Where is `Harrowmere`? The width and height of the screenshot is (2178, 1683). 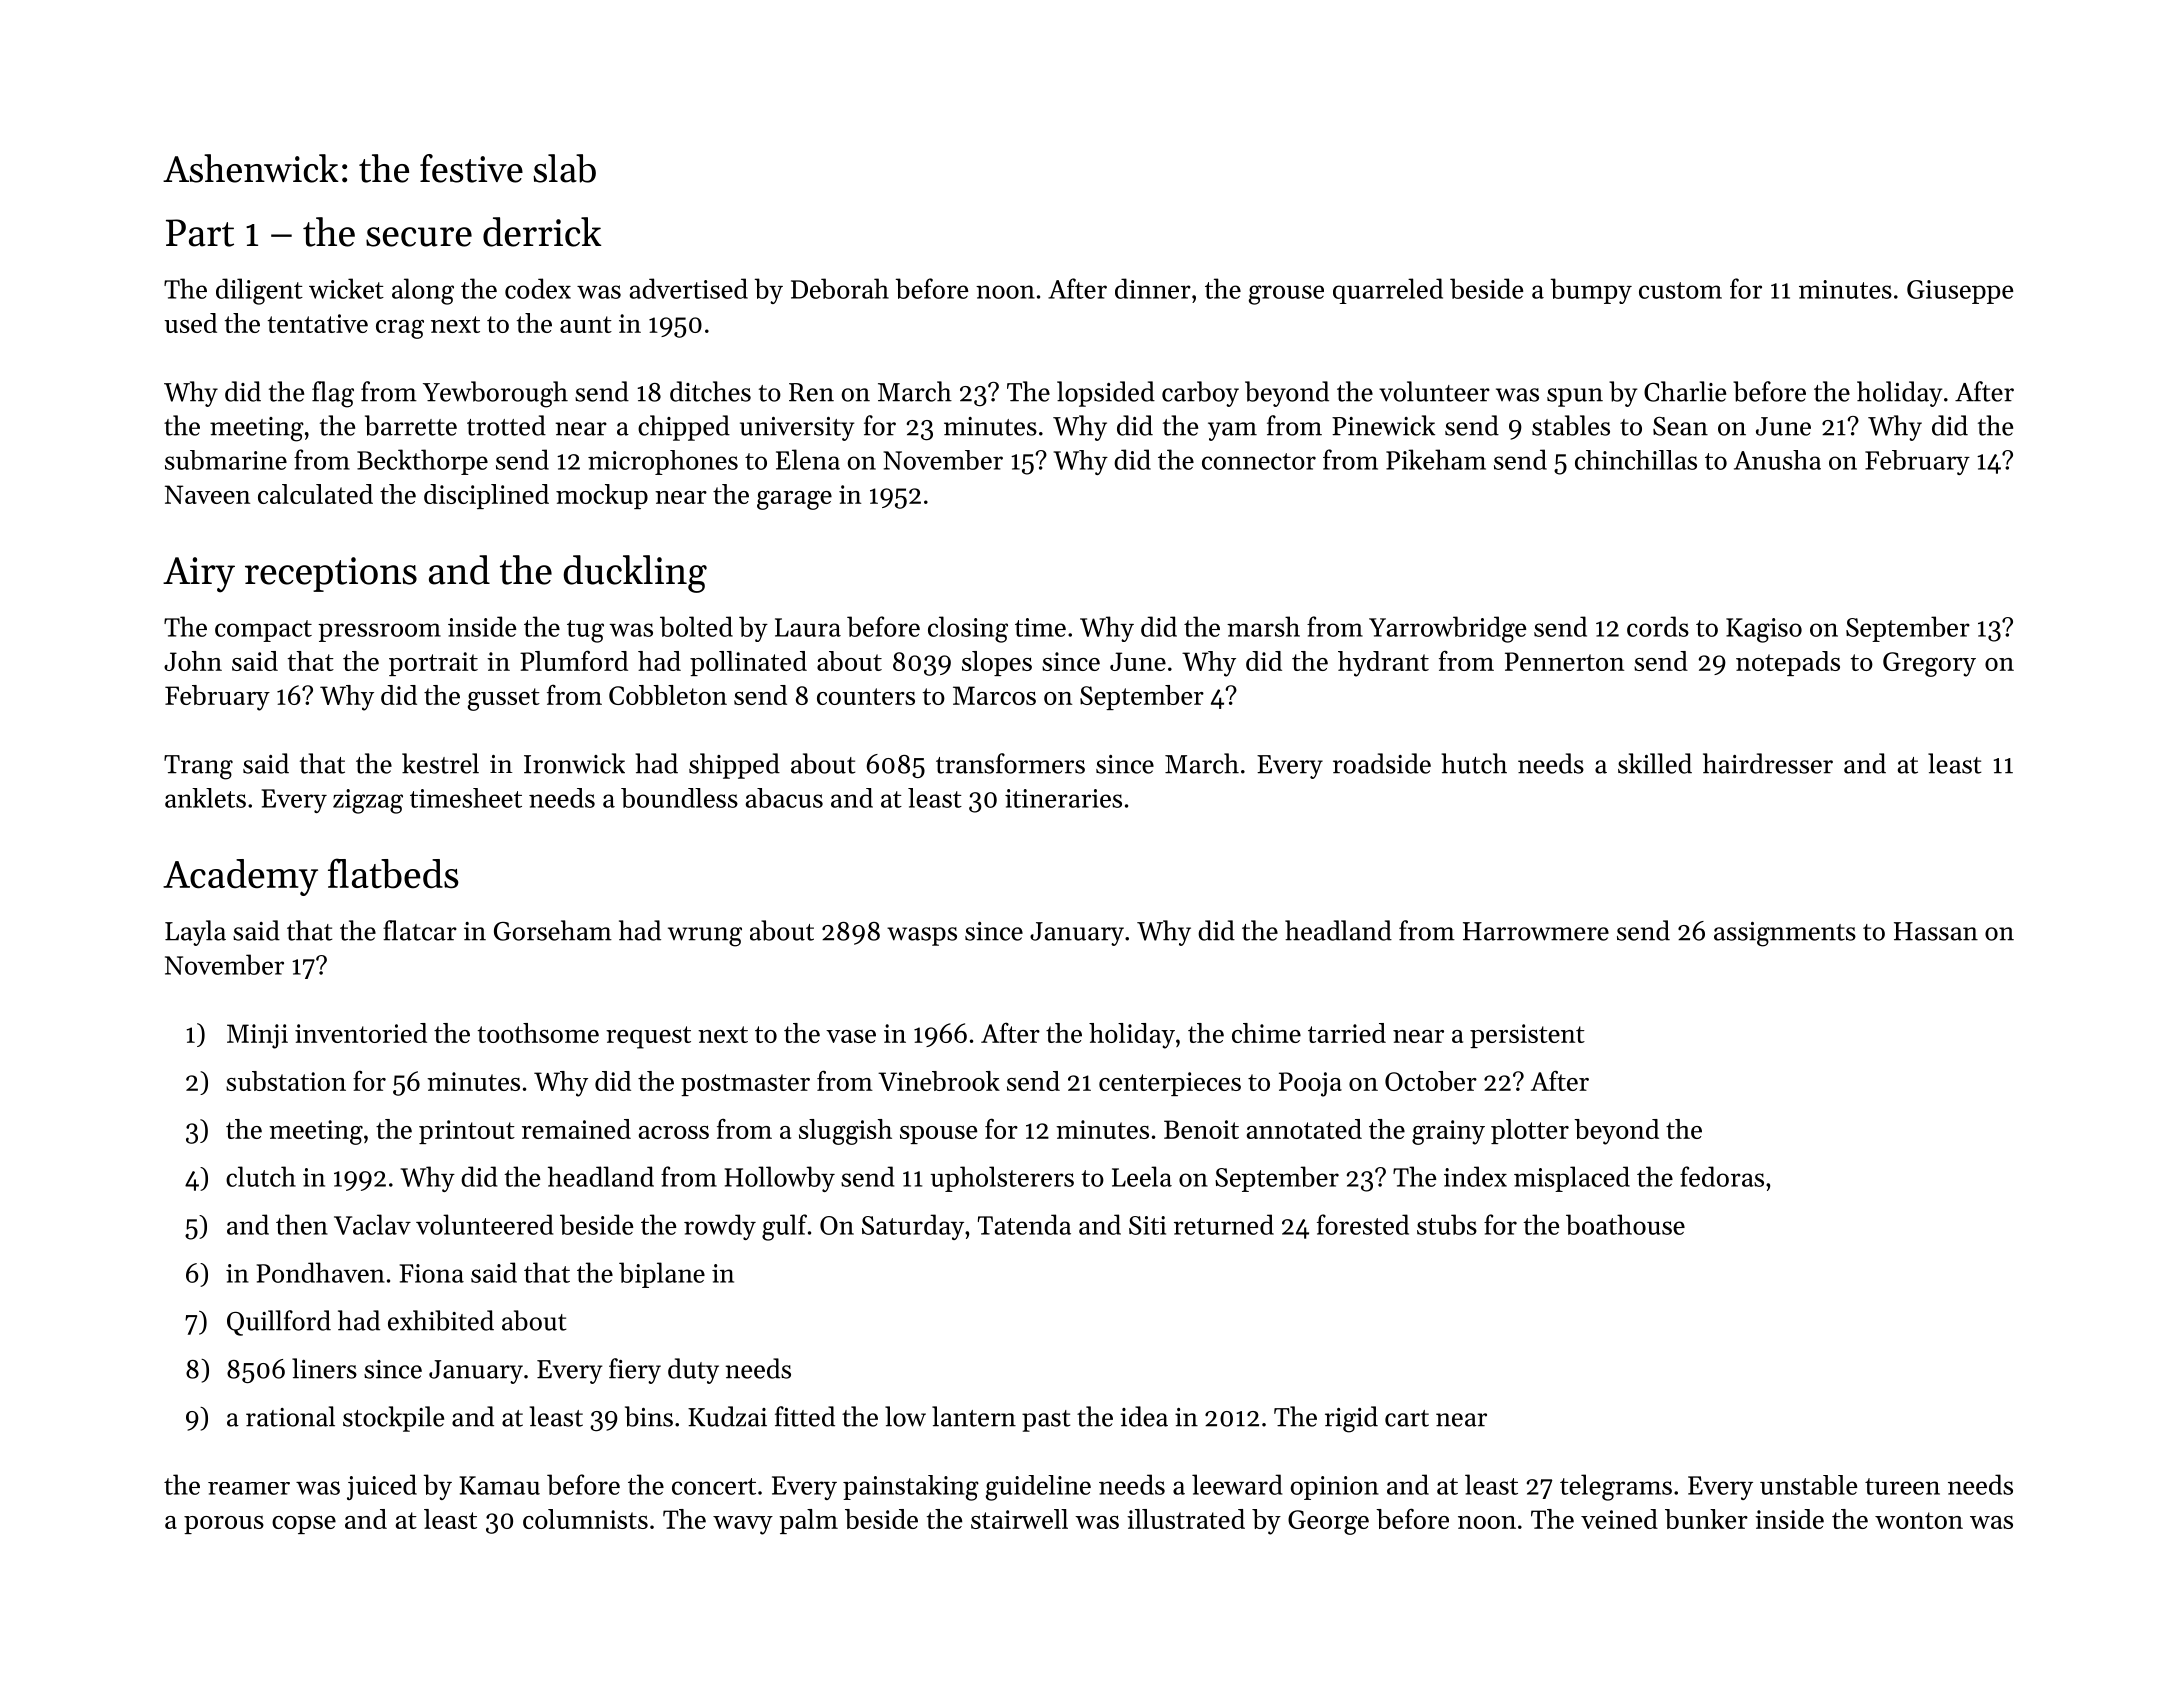 Harrowmere is located at coordinates (1536, 931).
